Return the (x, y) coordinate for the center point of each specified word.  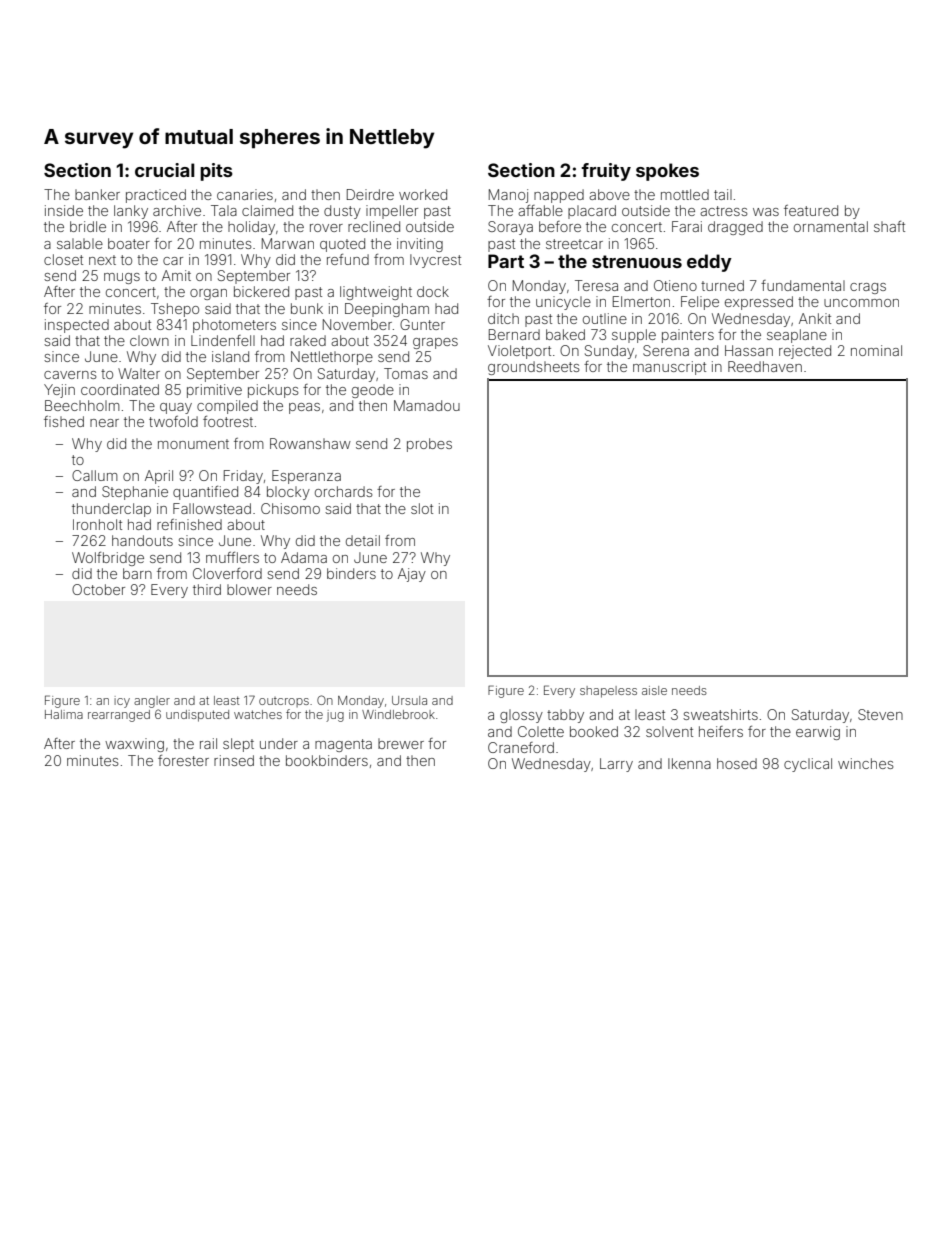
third (207, 589)
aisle (654, 690)
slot (422, 508)
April (159, 477)
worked (423, 194)
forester (183, 760)
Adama (304, 557)
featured (811, 210)
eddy (709, 263)
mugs (122, 278)
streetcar (574, 244)
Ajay (412, 575)
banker (97, 194)
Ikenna (689, 763)
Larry (616, 765)
